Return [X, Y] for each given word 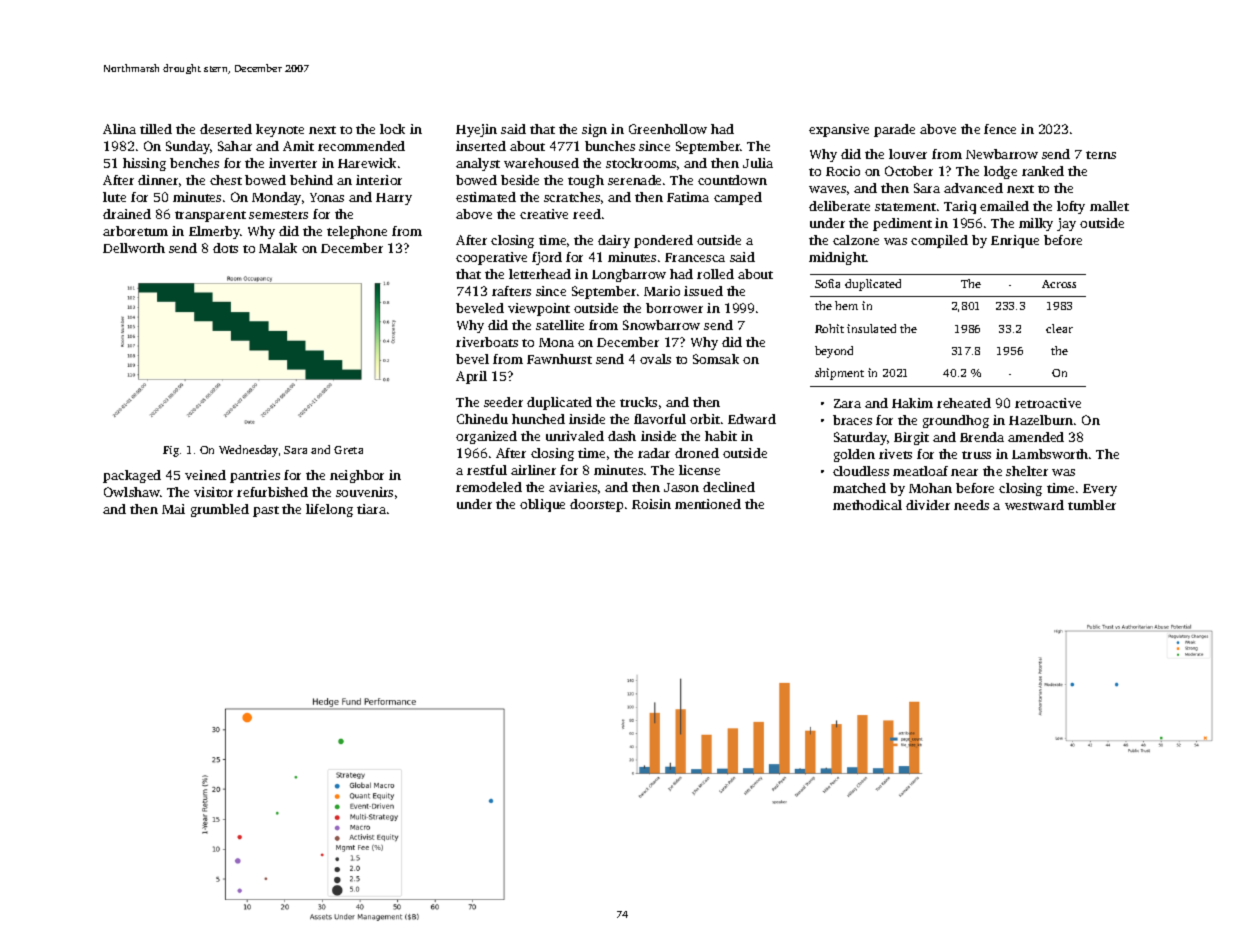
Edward [752, 419]
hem [846, 305]
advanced [973, 188]
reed [587, 214]
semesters [278, 215]
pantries [255, 476]
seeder [503, 402]
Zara [847, 403]
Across [1059, 284]
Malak [278, 248]
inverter [293, 163]
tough [586, 181]
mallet [1109, 206]
